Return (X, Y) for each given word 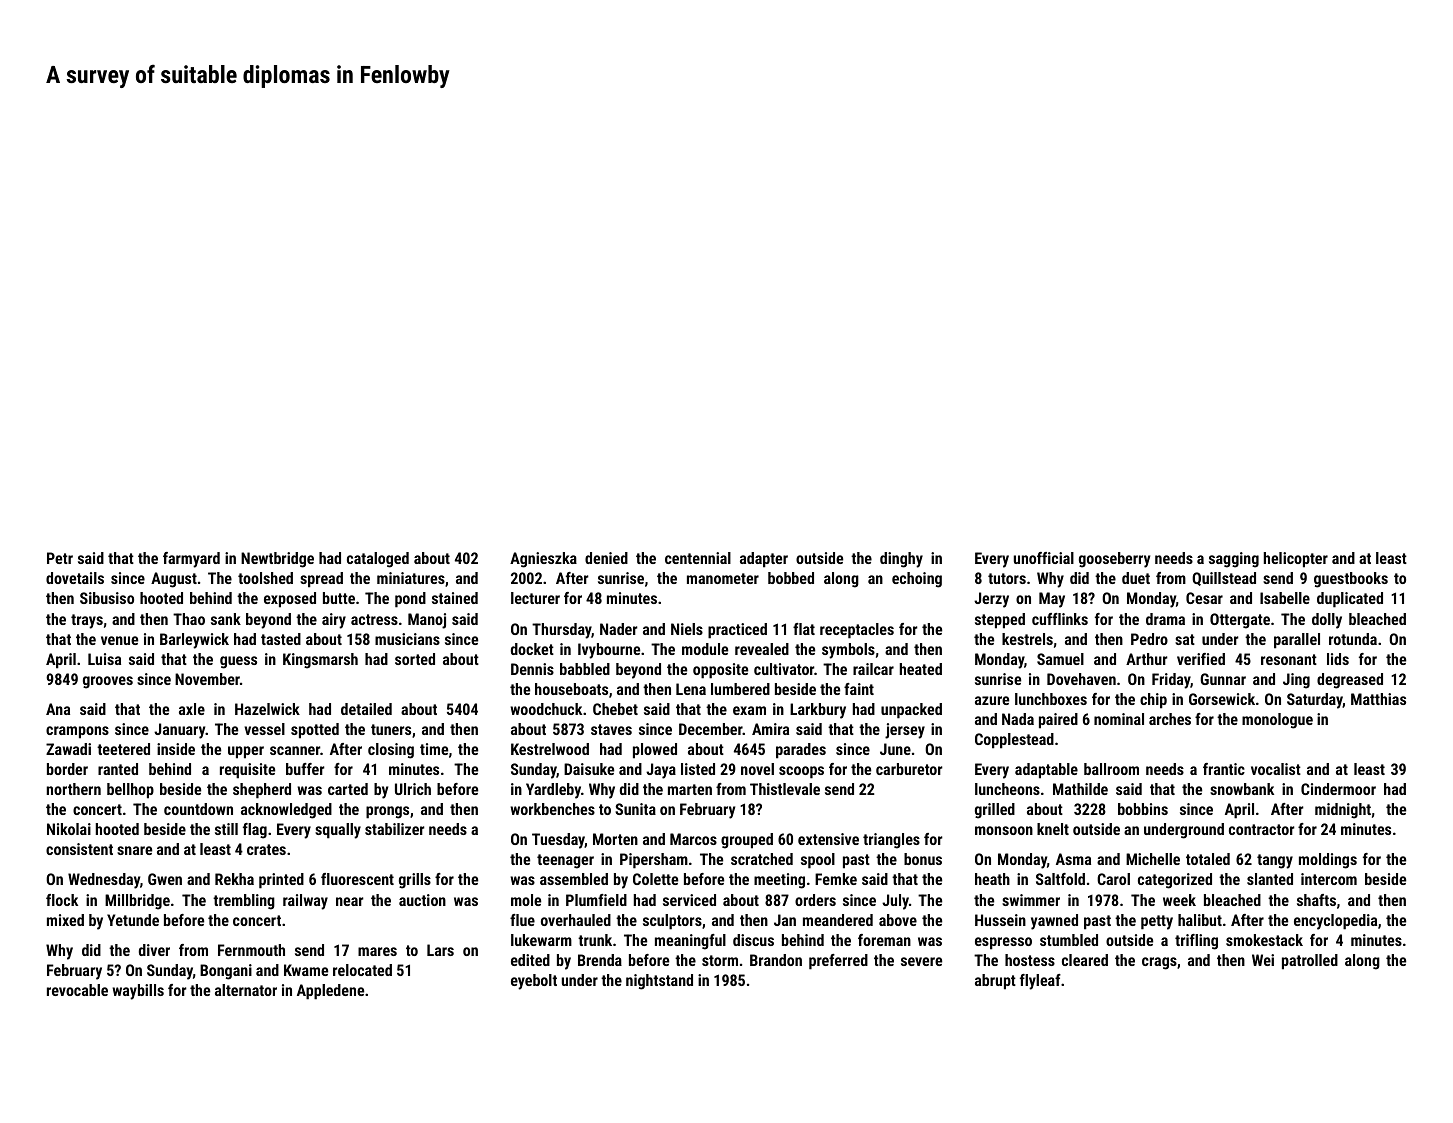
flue (522, 920)
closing (391, 751)
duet (1136, 578)
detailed (366, 709)
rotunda (1353, 639)
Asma (1073, 859)
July (895, 902)
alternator (246, 990)
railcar (873, 669)
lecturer (535, 598)
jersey (905, 731)
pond (410, 600)
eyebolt (534, 982)
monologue (1277, 721)
